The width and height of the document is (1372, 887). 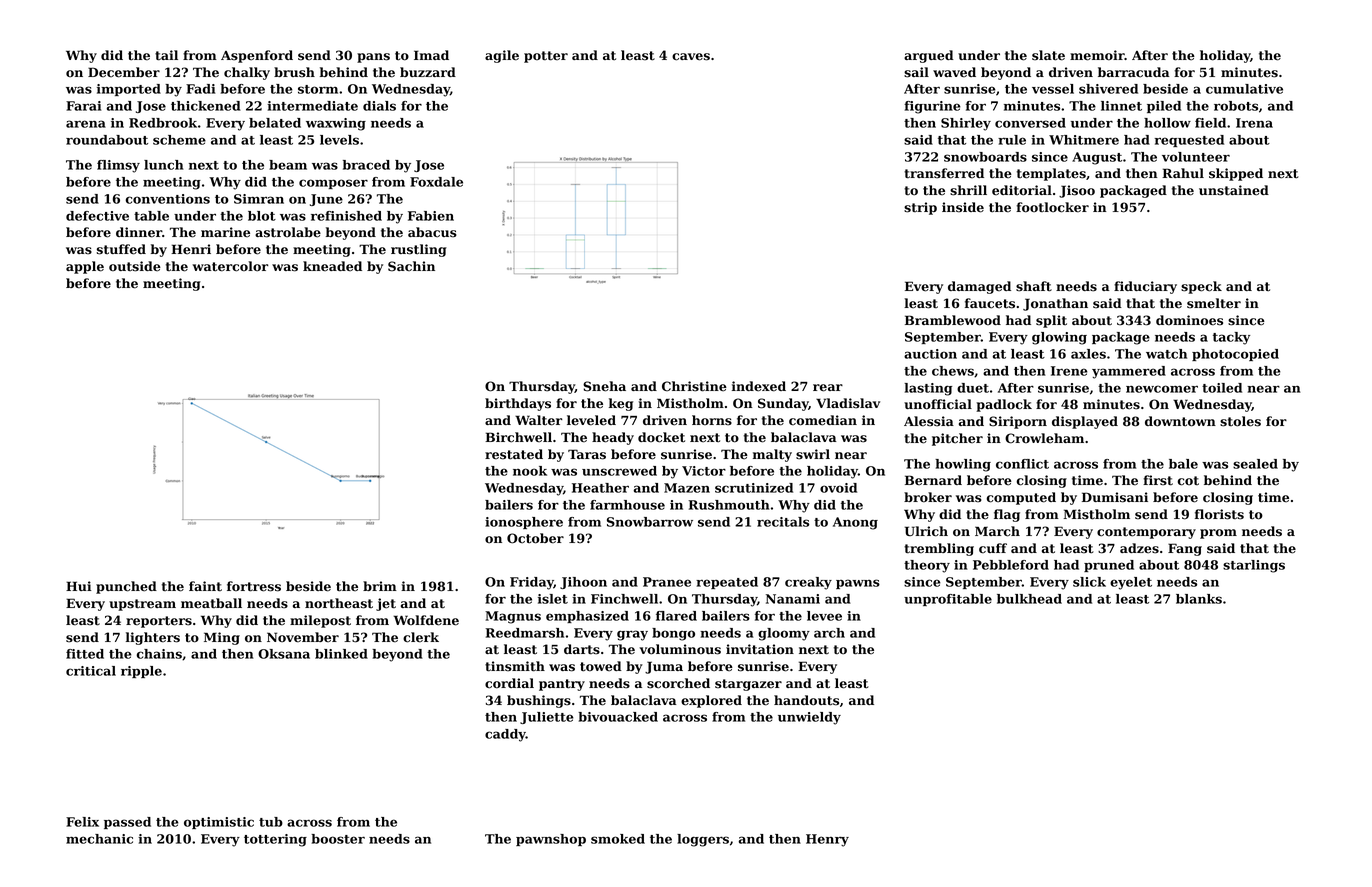 What do you see at coordinates (431, 55) in the document?
I see `Imad` at bounding box center [431, 55].
